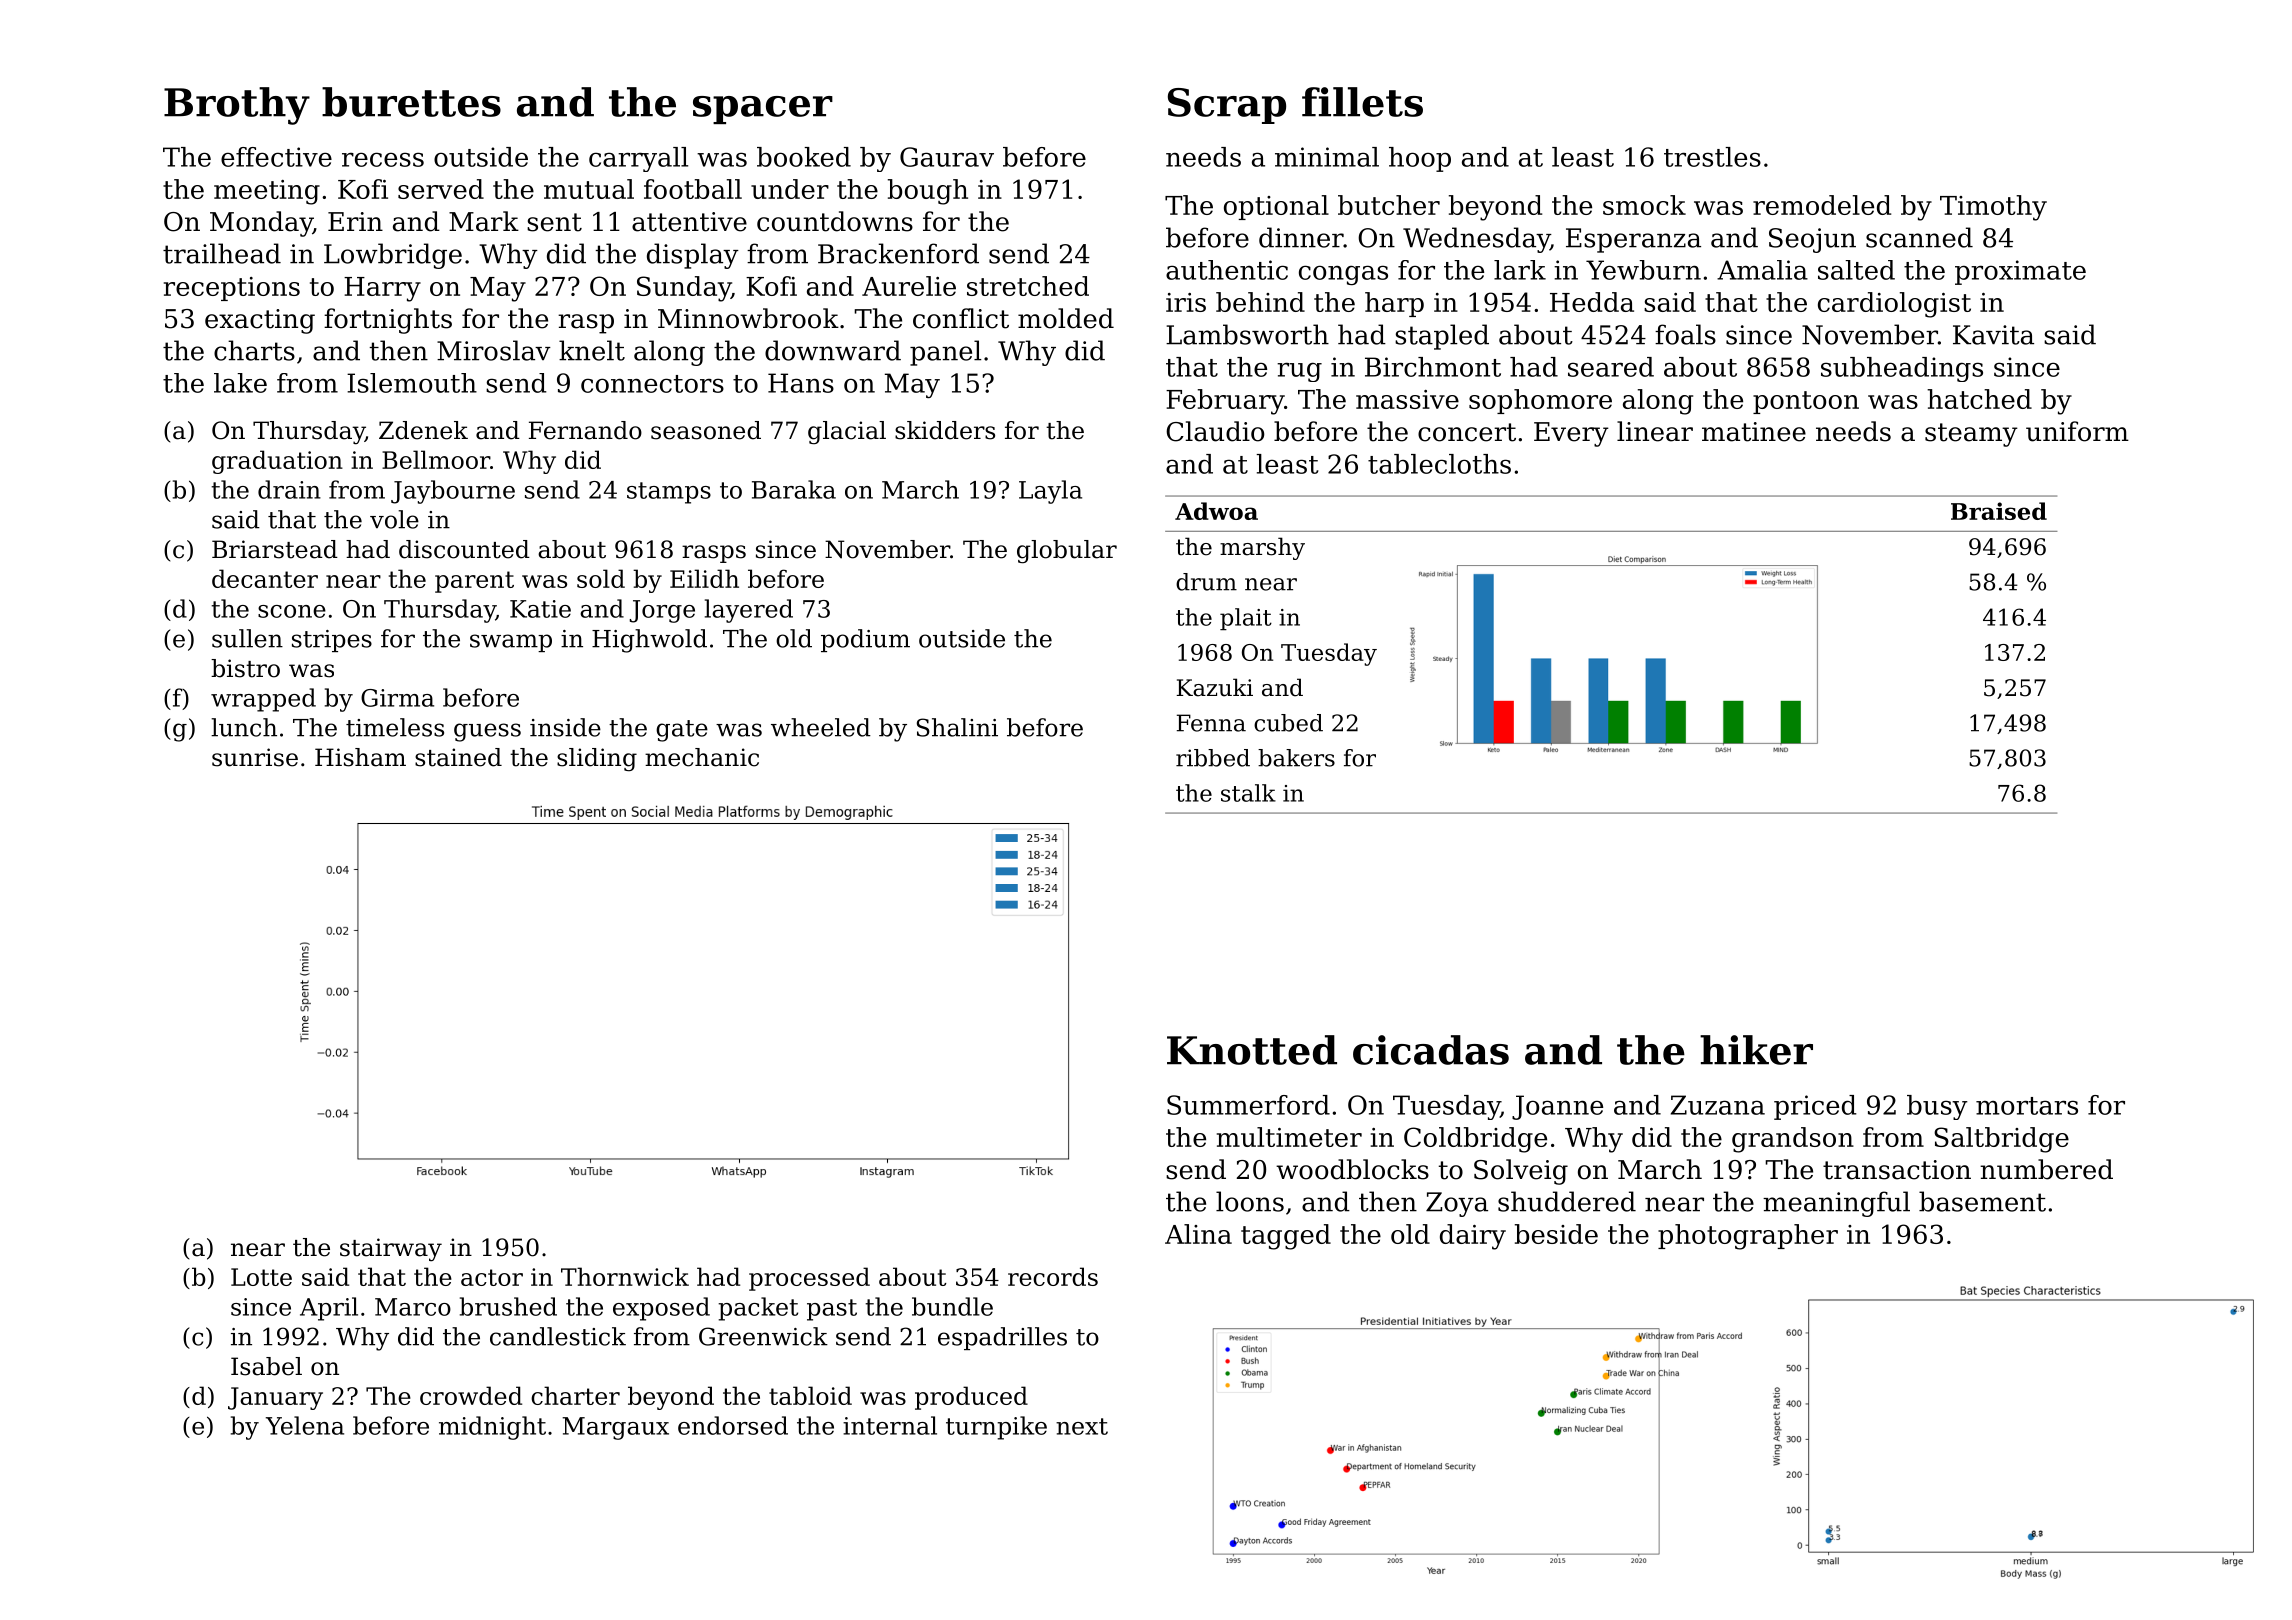 The height and width of the screenshot is (1620, 2292). I want to click on endorsed, so click(733, 1425).
